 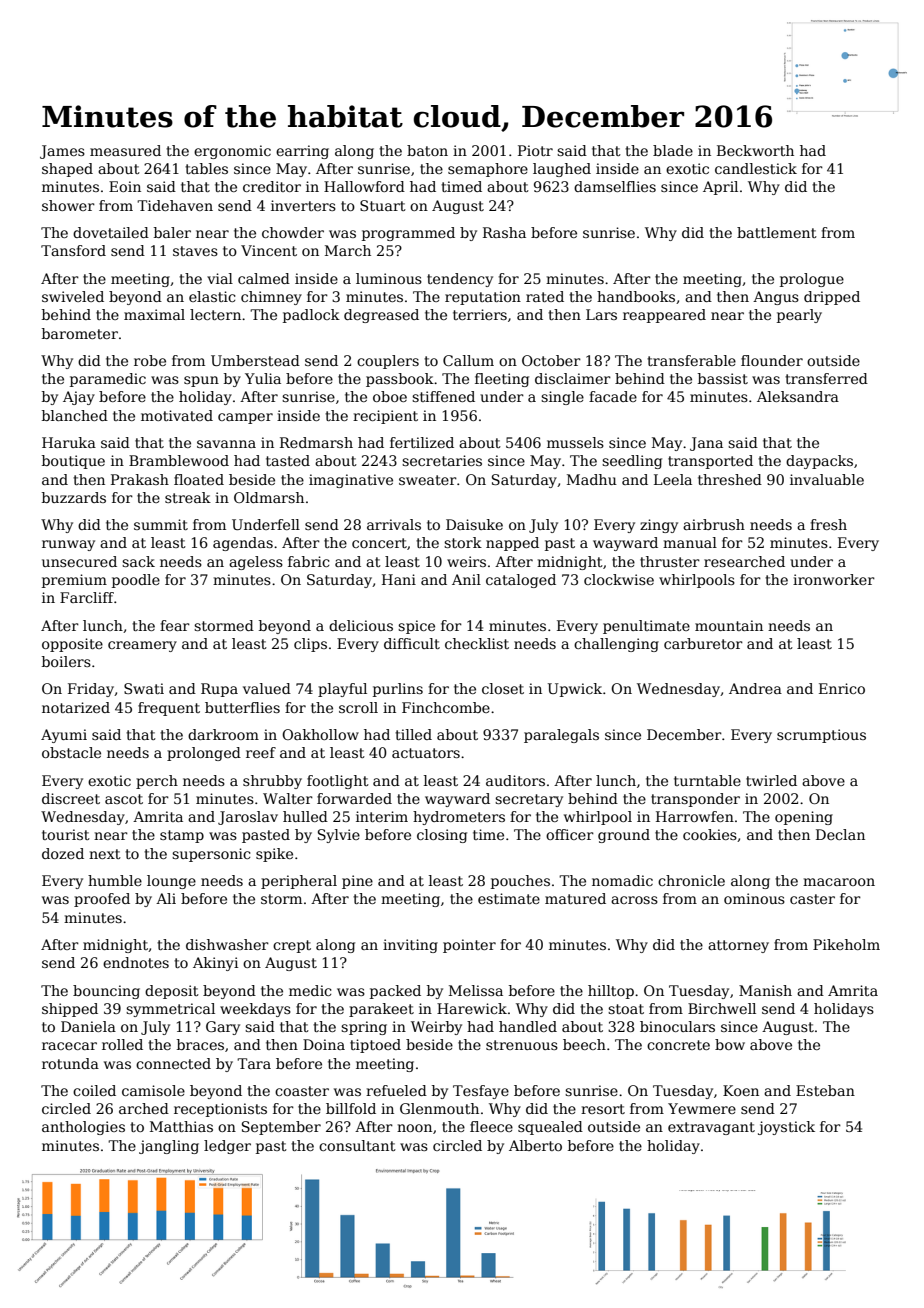 I want to click on Daisuke, so click(x=474, y=524).
